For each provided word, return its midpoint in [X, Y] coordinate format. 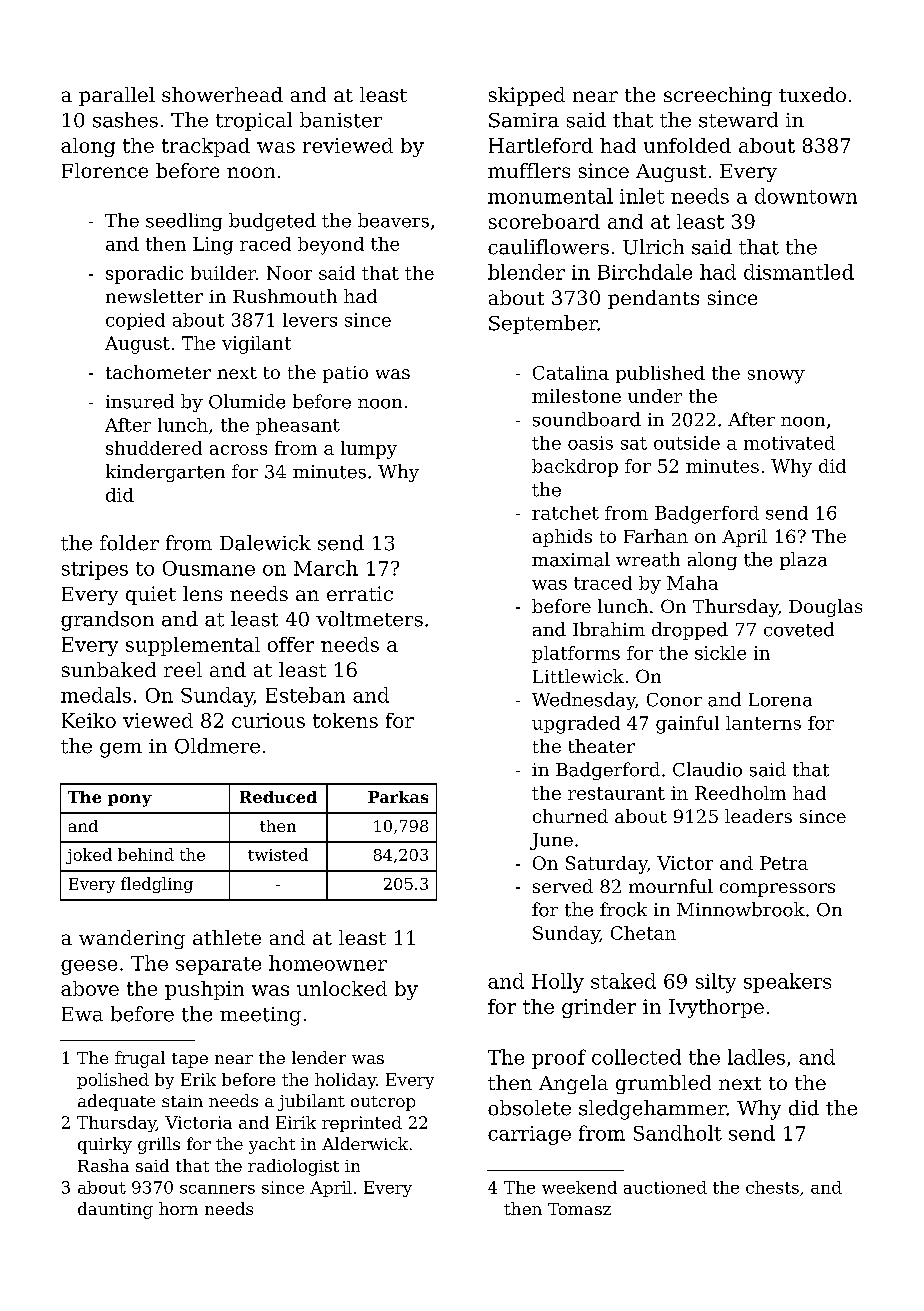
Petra [784, 863]
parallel [117, 96]
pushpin [204, 990]
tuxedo [812, 94]
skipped [527, 96]
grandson [107, 621]
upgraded [576, 725]
